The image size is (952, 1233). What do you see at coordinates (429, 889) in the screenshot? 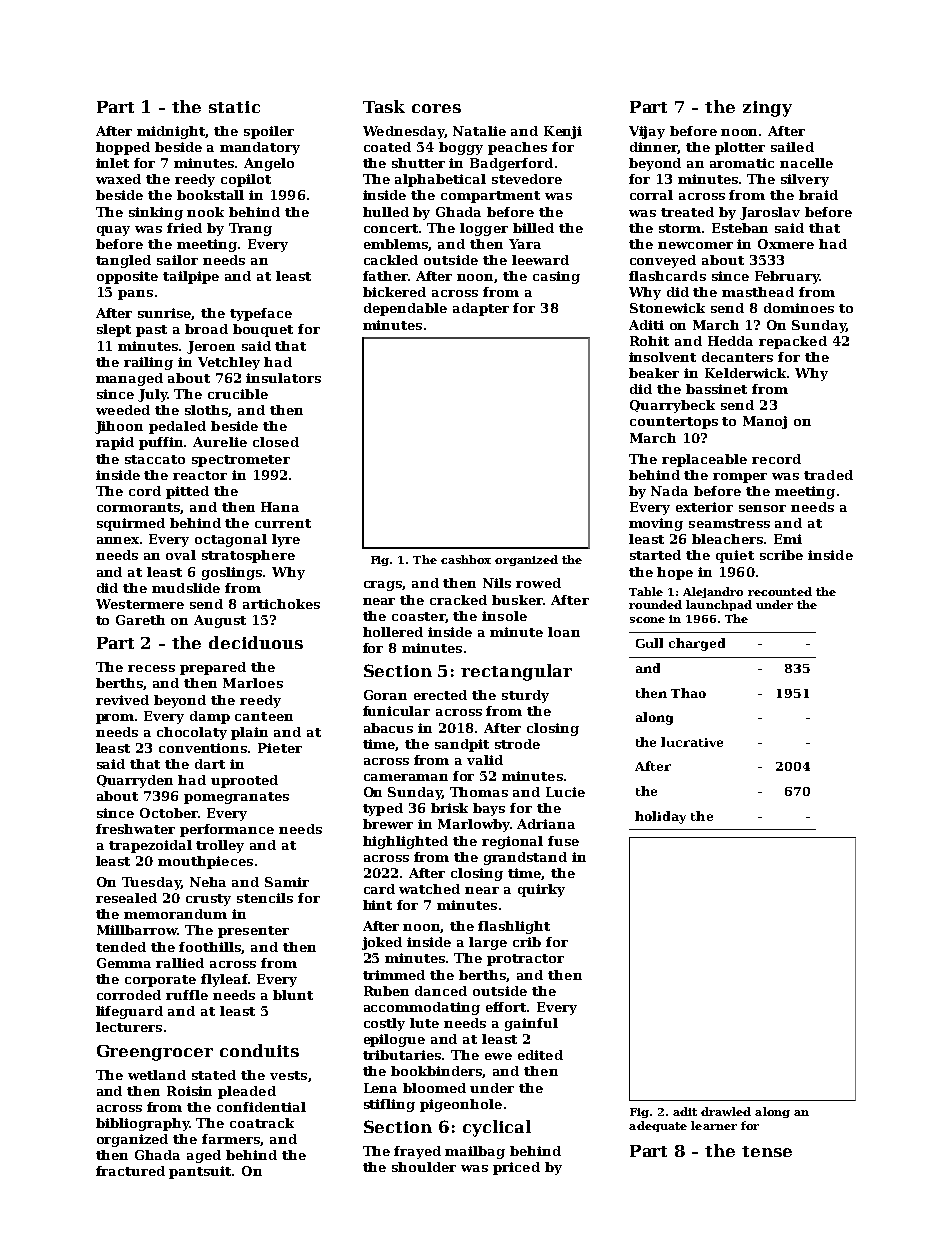
I see `watched` at bounding box center [429, 889].
